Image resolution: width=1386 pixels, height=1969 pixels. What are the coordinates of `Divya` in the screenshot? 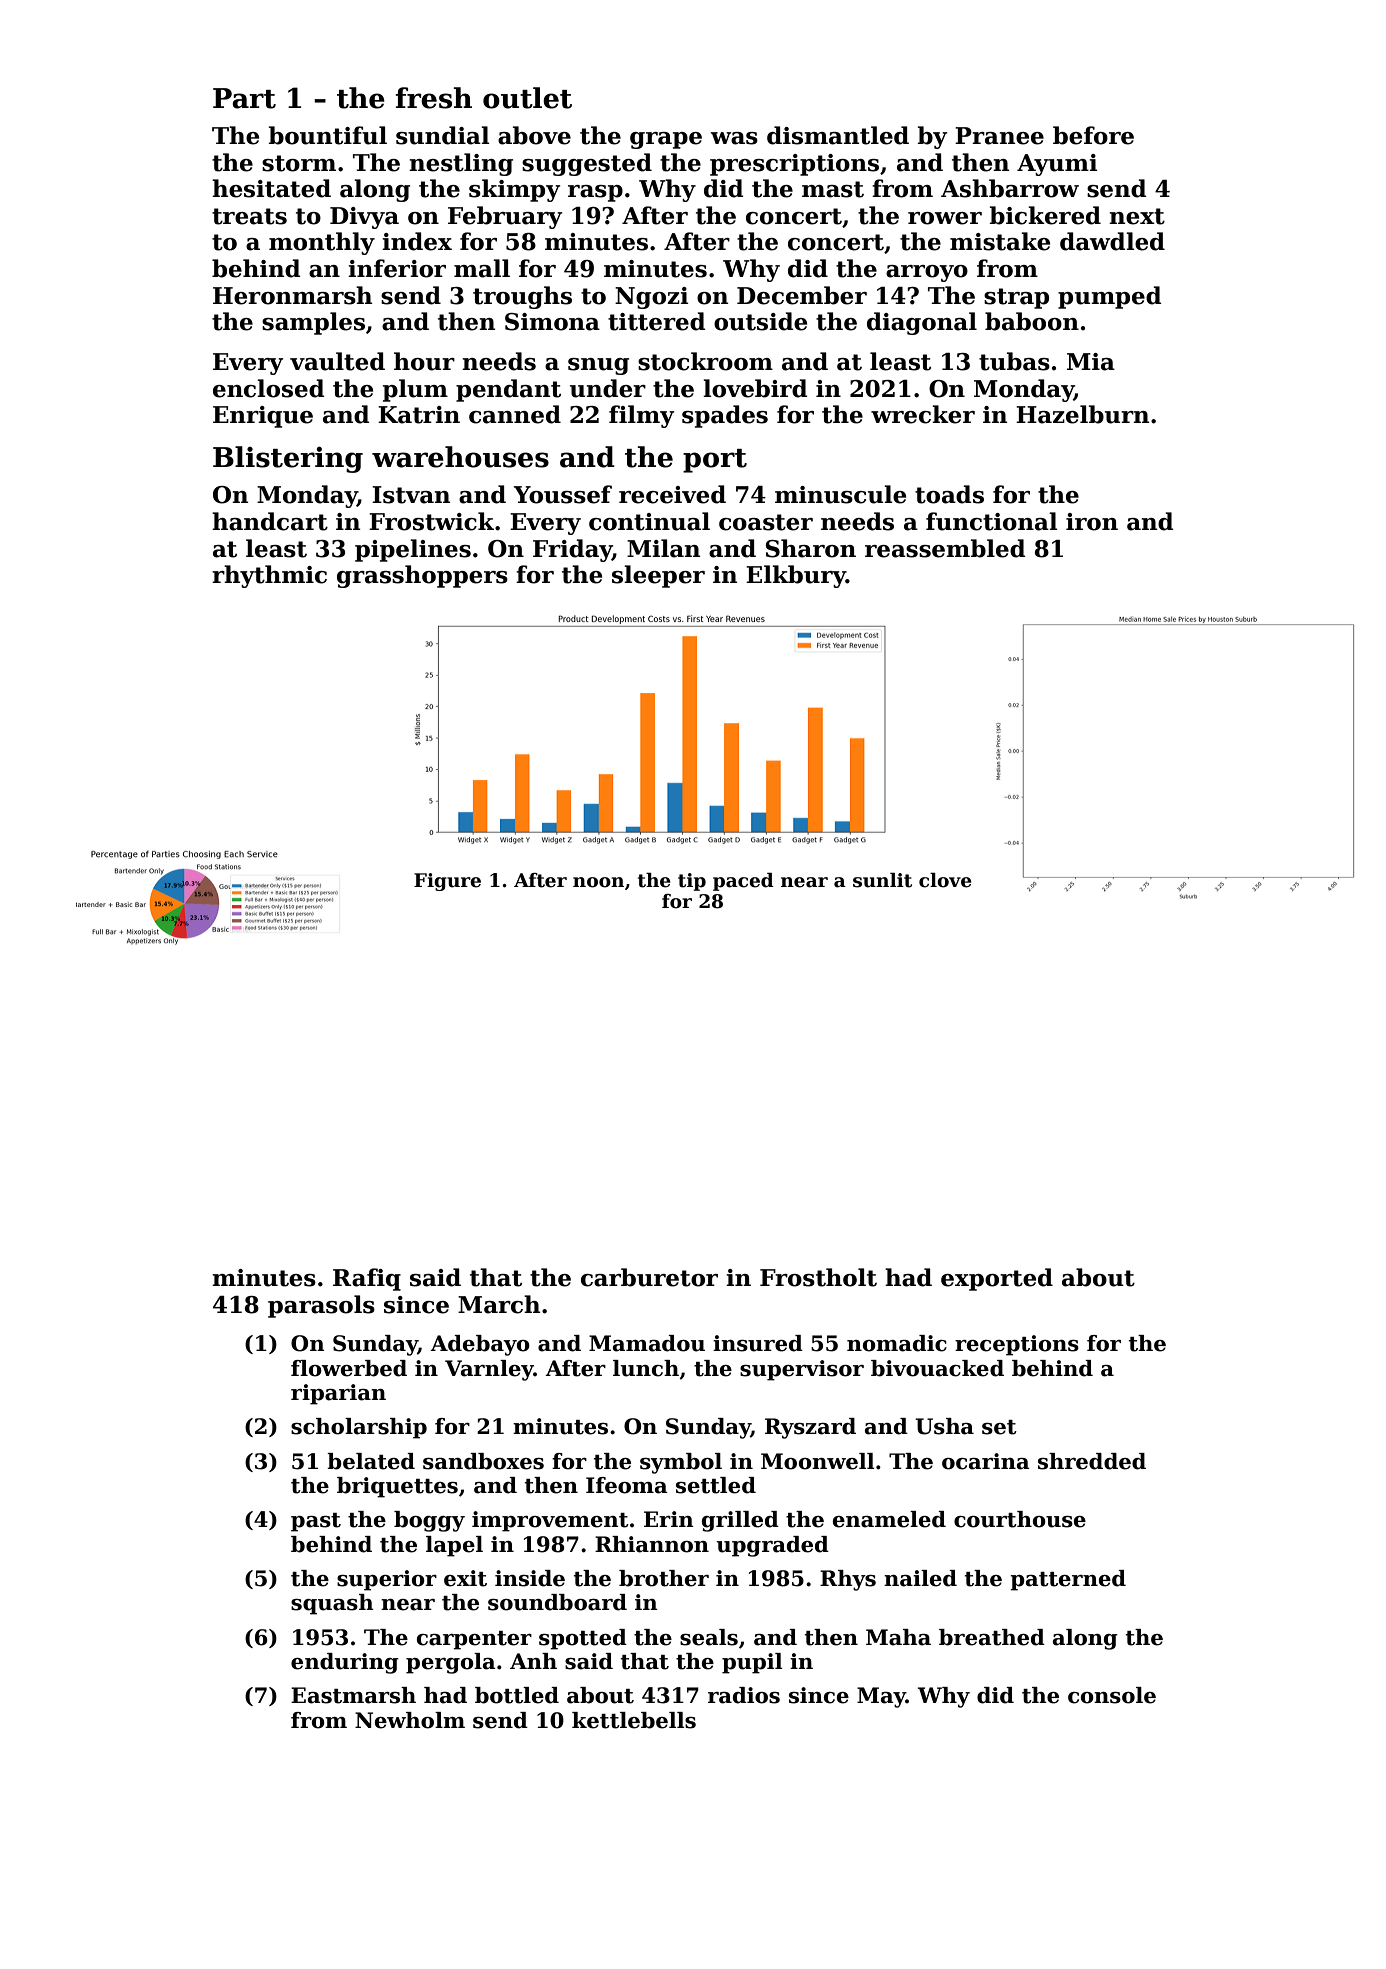 It's located at (364, 218).
